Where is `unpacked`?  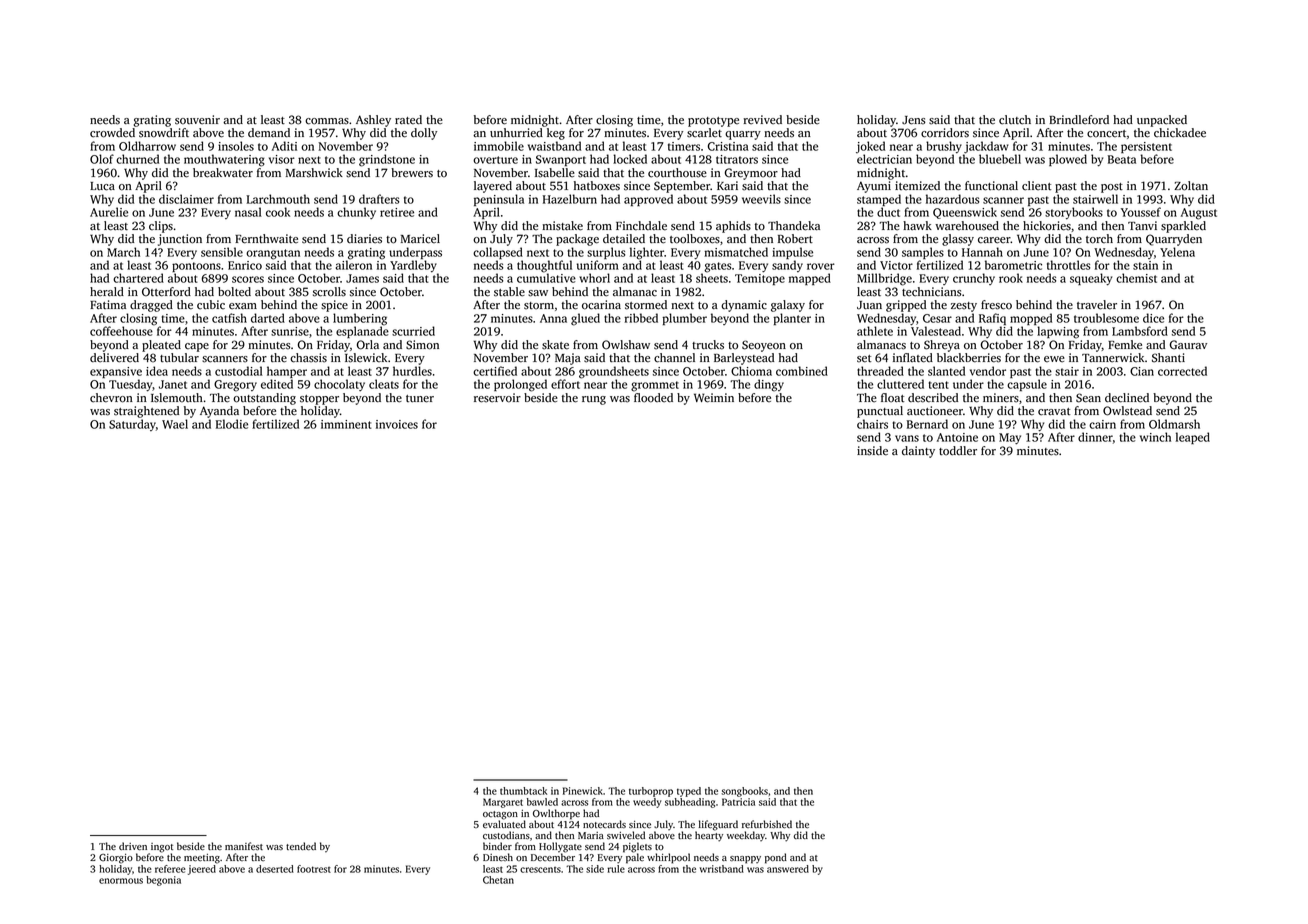
unpacked is located at coordinates (1162, 121).
